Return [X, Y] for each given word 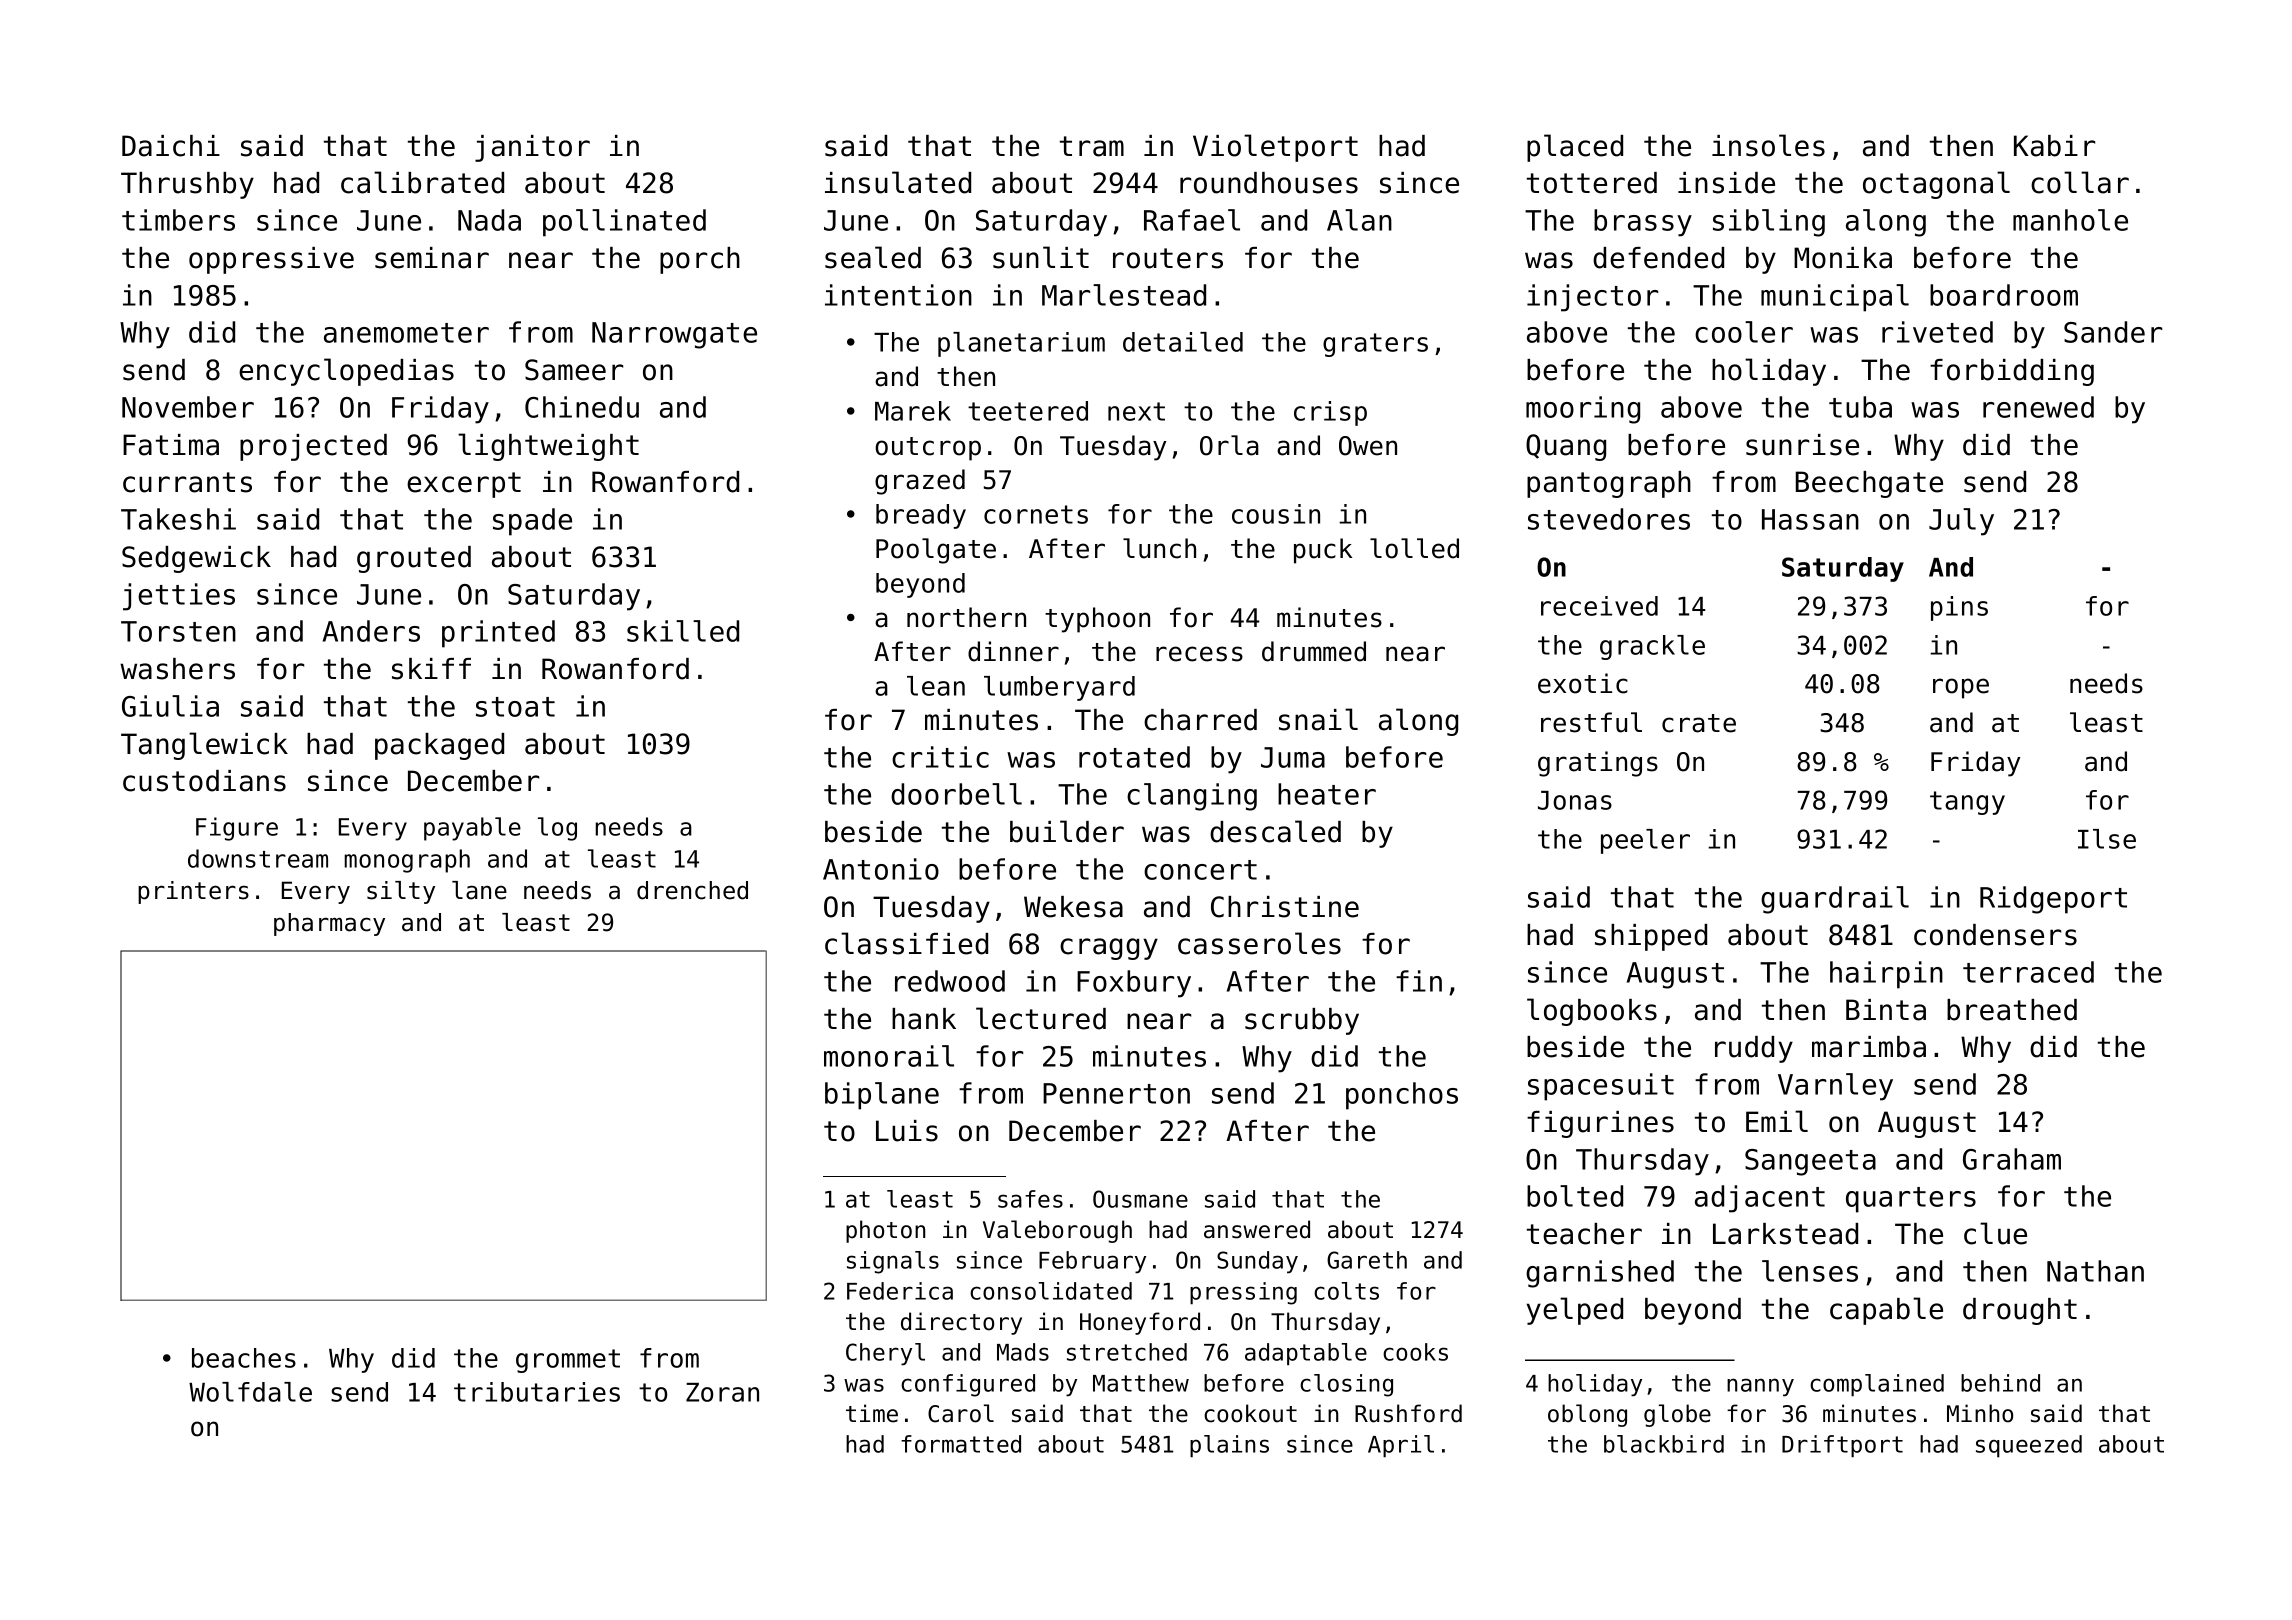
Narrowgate [674, 335]
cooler [1744, 332]
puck [1323, 551]
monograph [407, 861]
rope [1961, 688]
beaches [244, 1358]
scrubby [1302, 1021]
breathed [2012, 1010]
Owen [1368, 446]
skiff [431, 669]
